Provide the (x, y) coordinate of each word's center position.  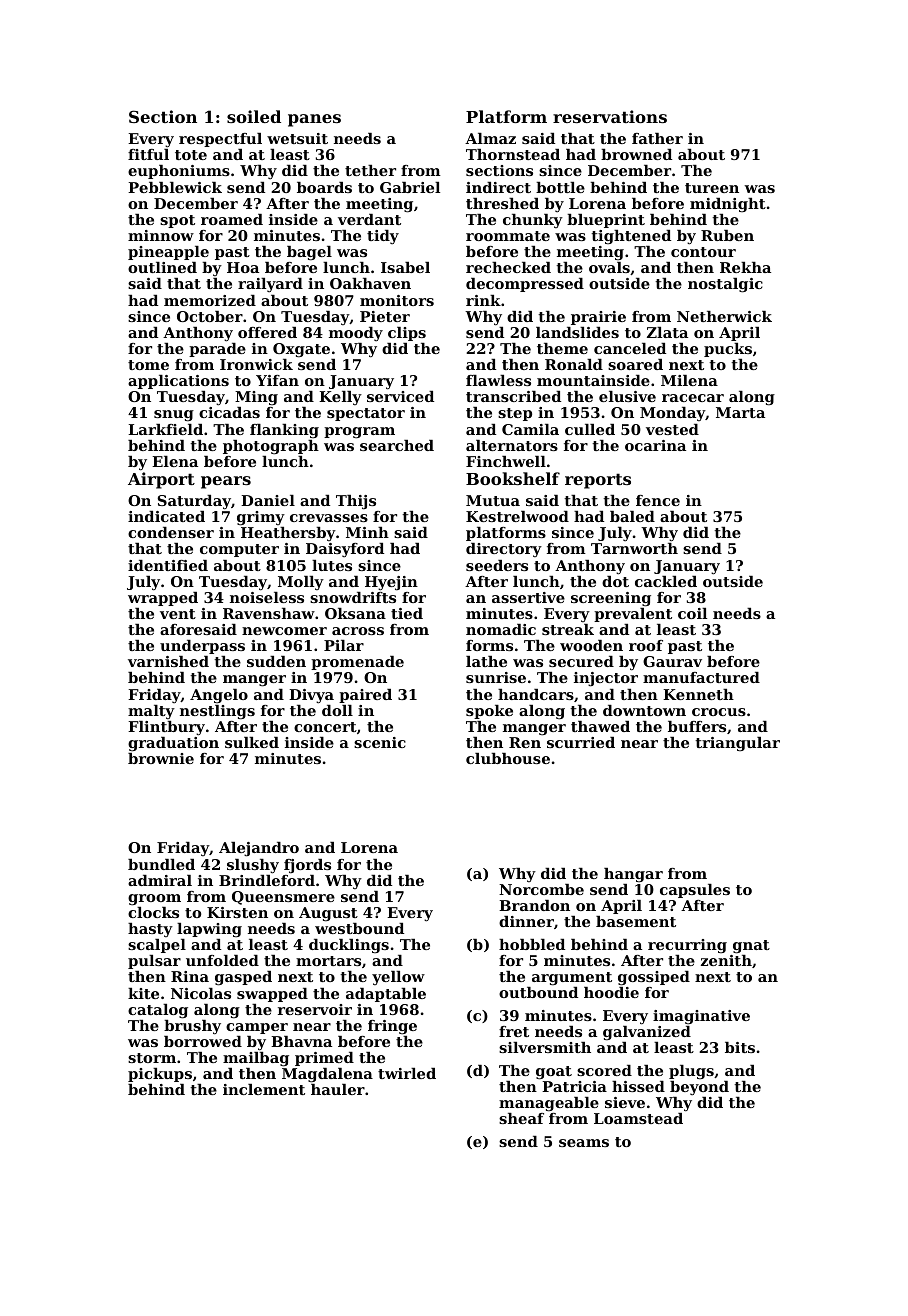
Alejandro (259, 849)
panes (314, 120)
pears (226, 482)
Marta (740, 412)
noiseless (267, 597)
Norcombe (541, 889)
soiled (254, 116)
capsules (695, 891)
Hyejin (391, 583)
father (657, 138)
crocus (719, 712)
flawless (498, 380)
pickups (160, 1075)
